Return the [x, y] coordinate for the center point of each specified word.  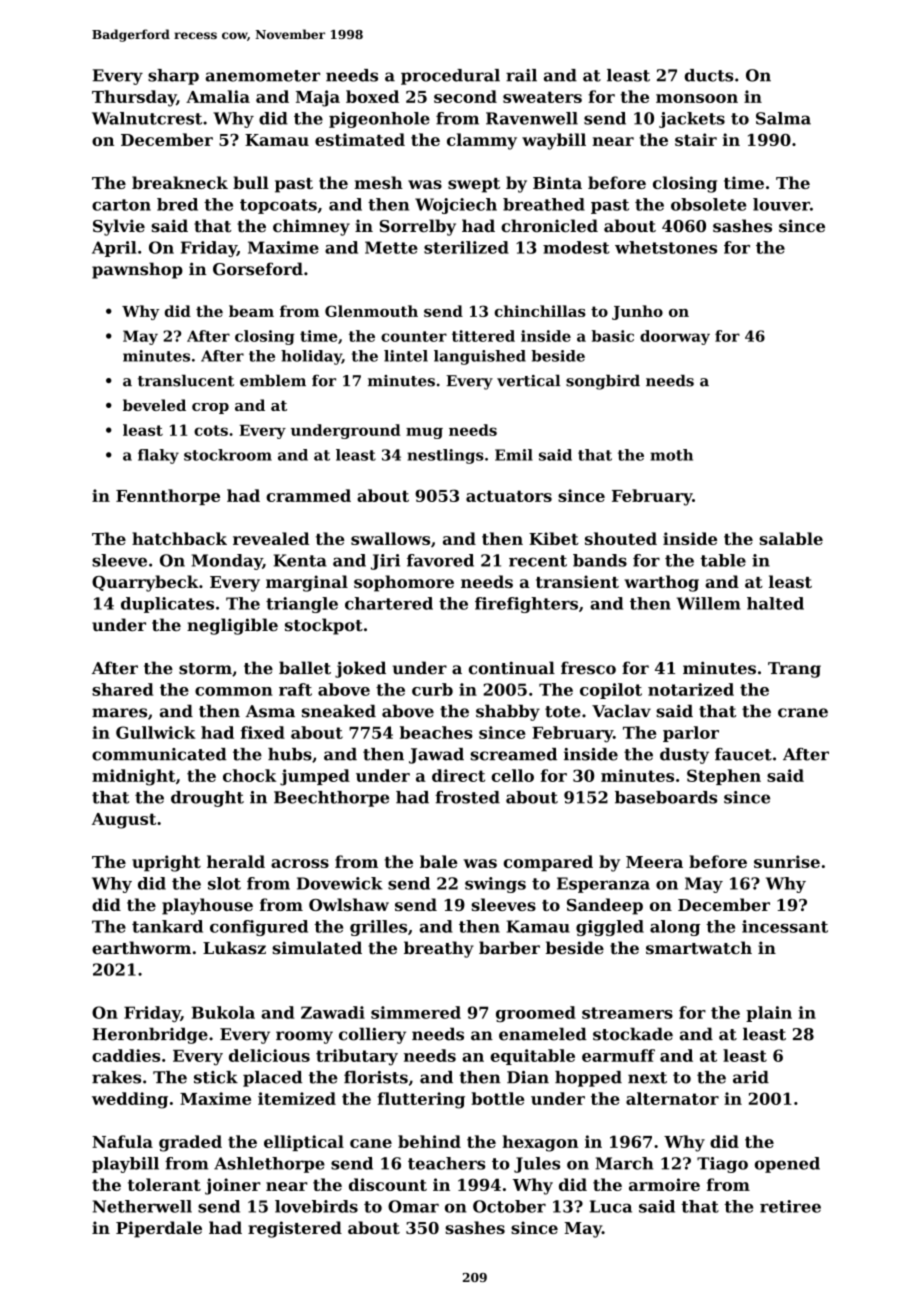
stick [216, 1077]
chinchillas [540, 311]
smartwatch [699, 947]
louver [781, 204]
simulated [317, 947]
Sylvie [119, 227]
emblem [273, 381]
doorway [675, 337]
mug [424, 433]
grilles [378, 928]
